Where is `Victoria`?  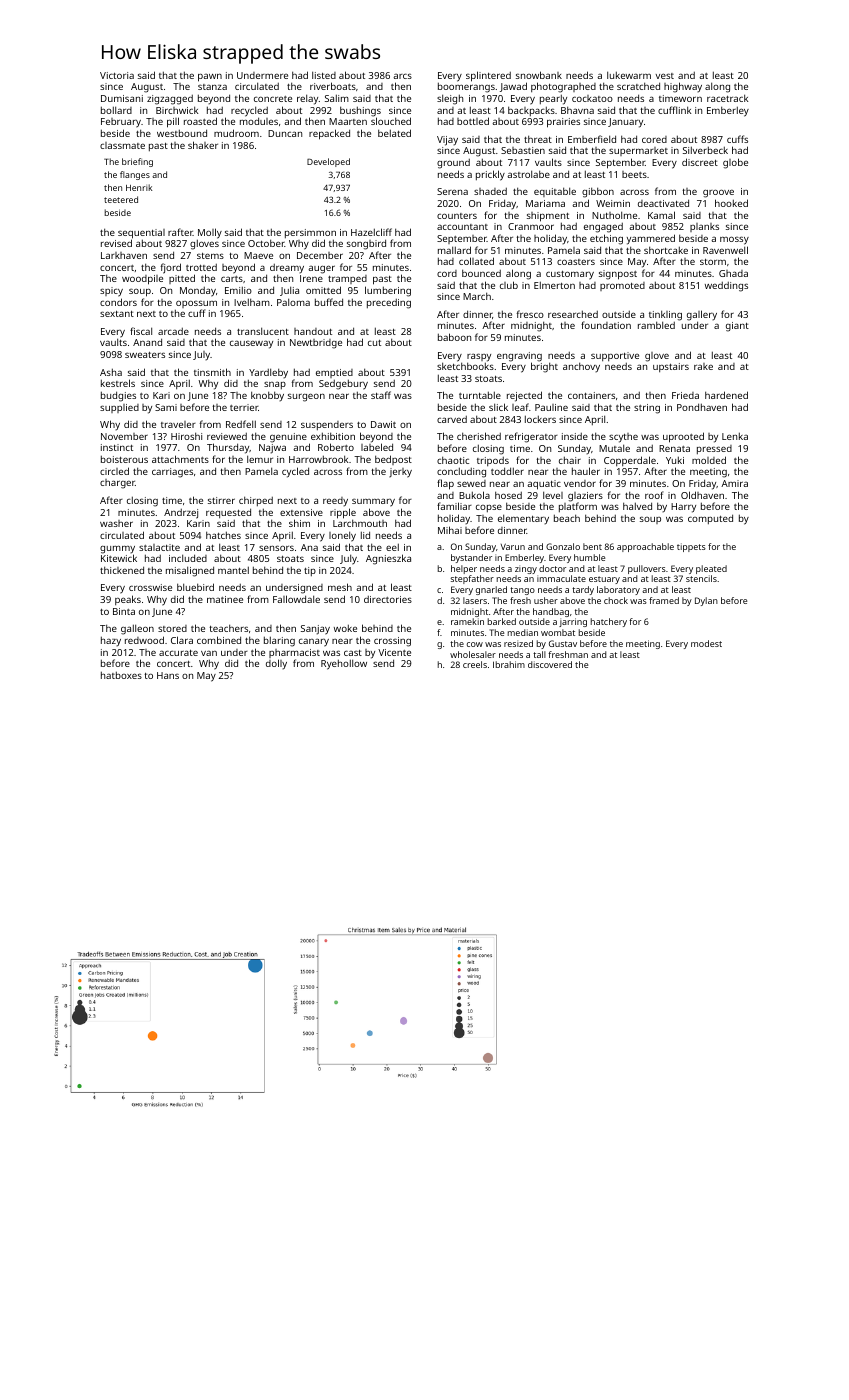 Victoria is located at coordinates (117, 75).
